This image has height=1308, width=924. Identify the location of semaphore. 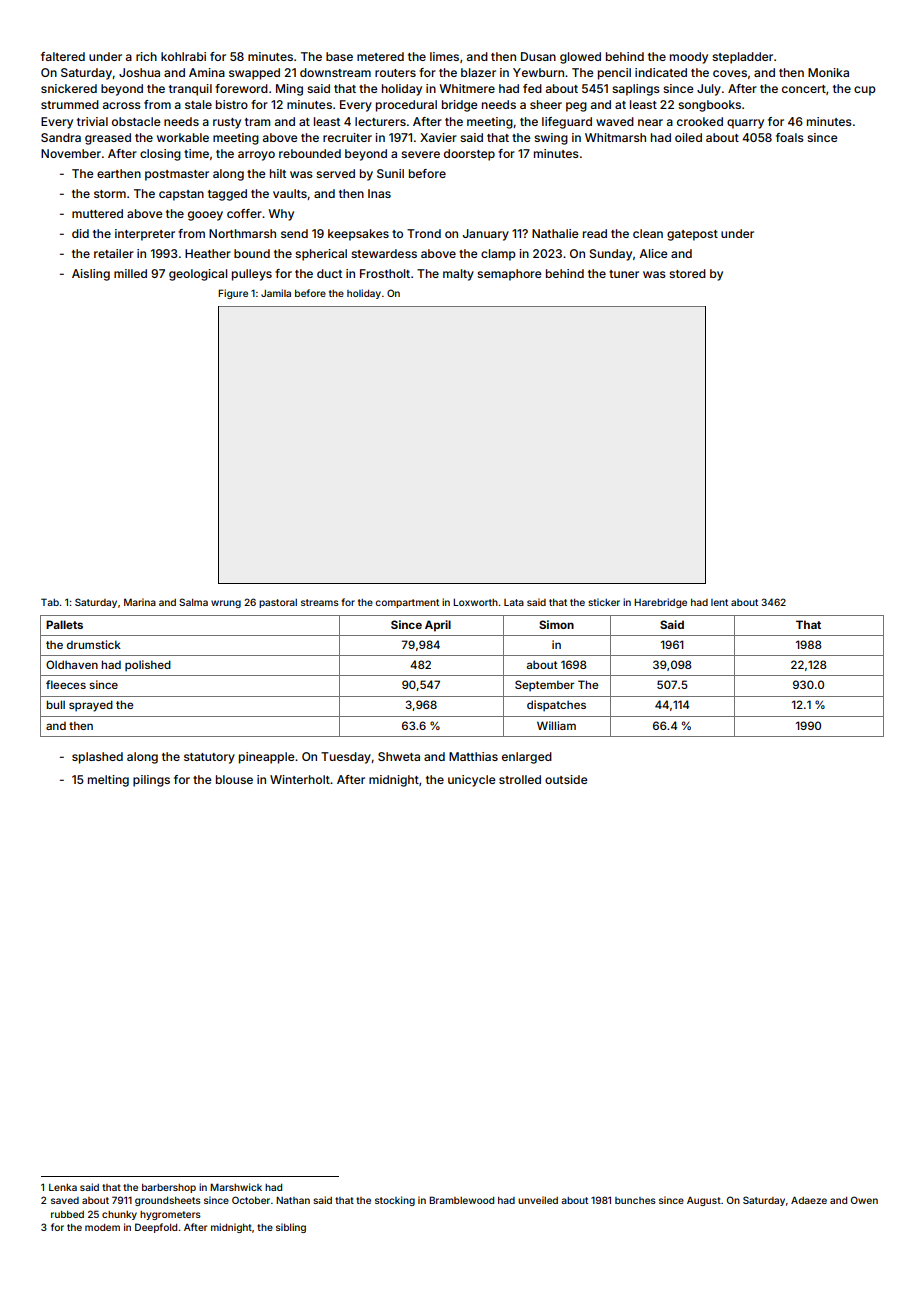
(509, 275).
